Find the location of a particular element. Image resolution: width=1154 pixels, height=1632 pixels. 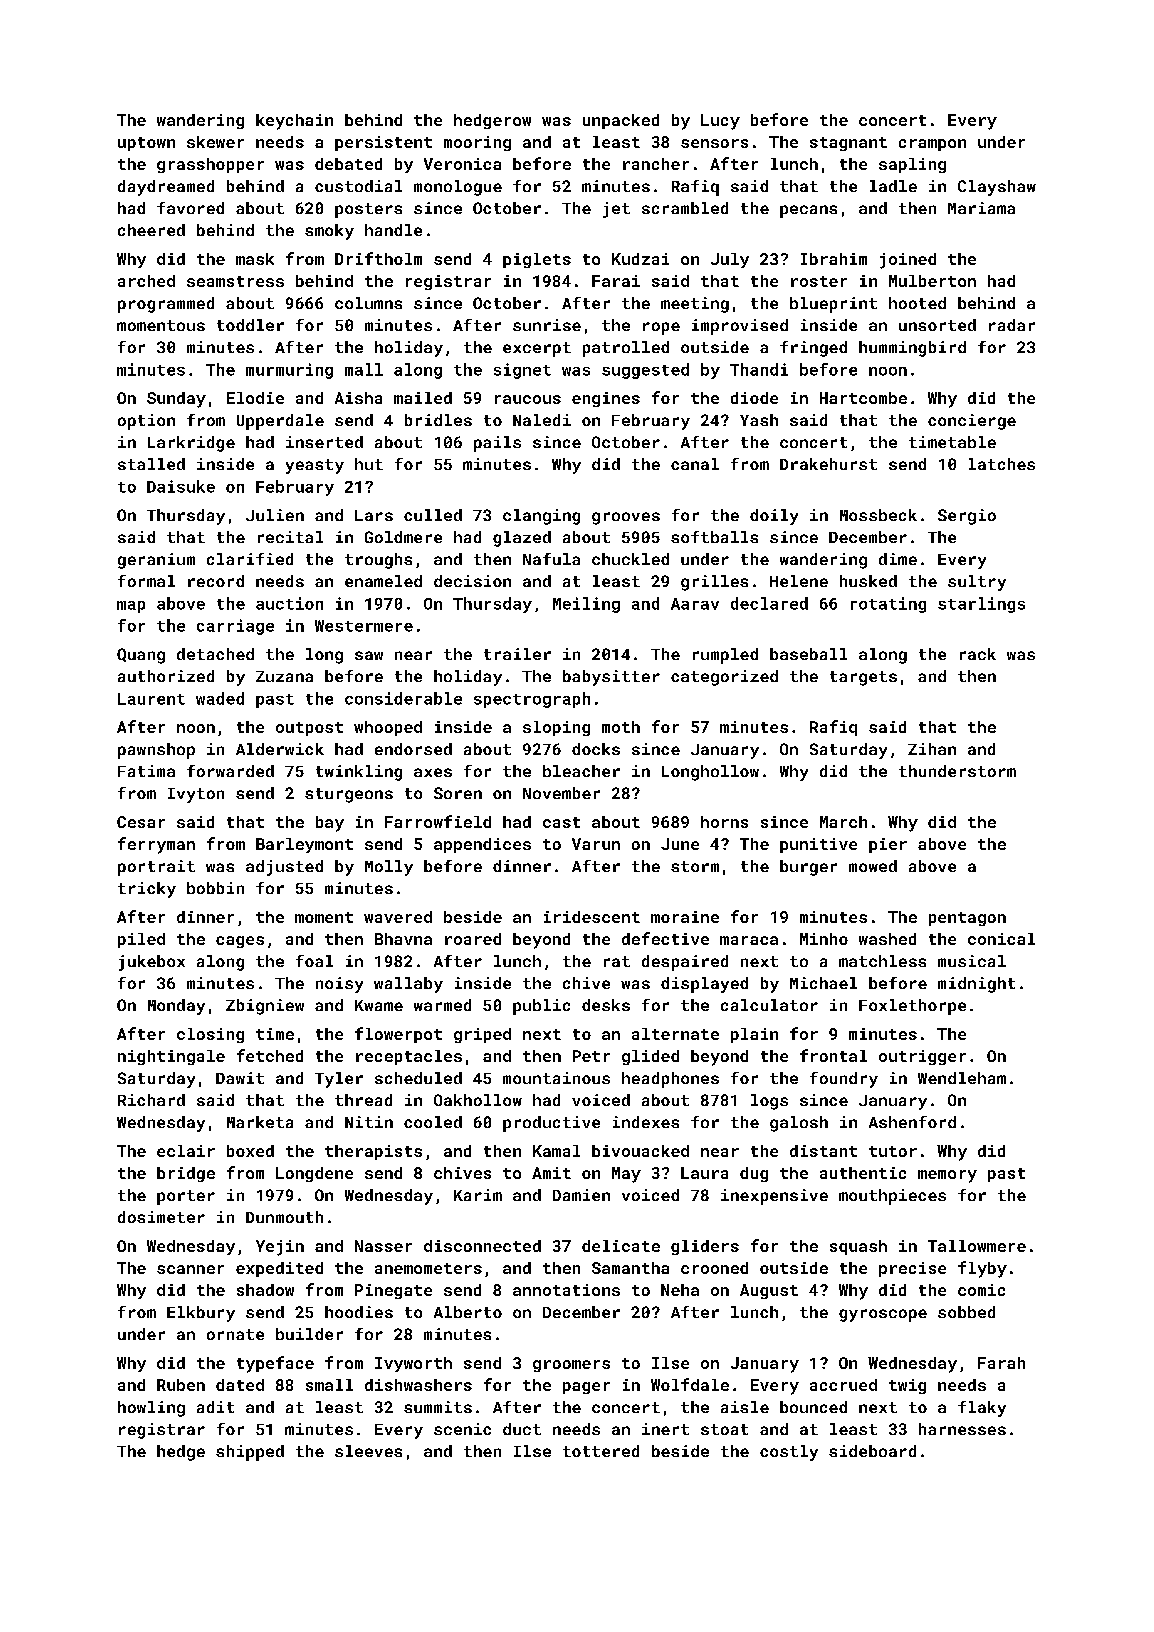

May is located at coordinates (626, 1175).
